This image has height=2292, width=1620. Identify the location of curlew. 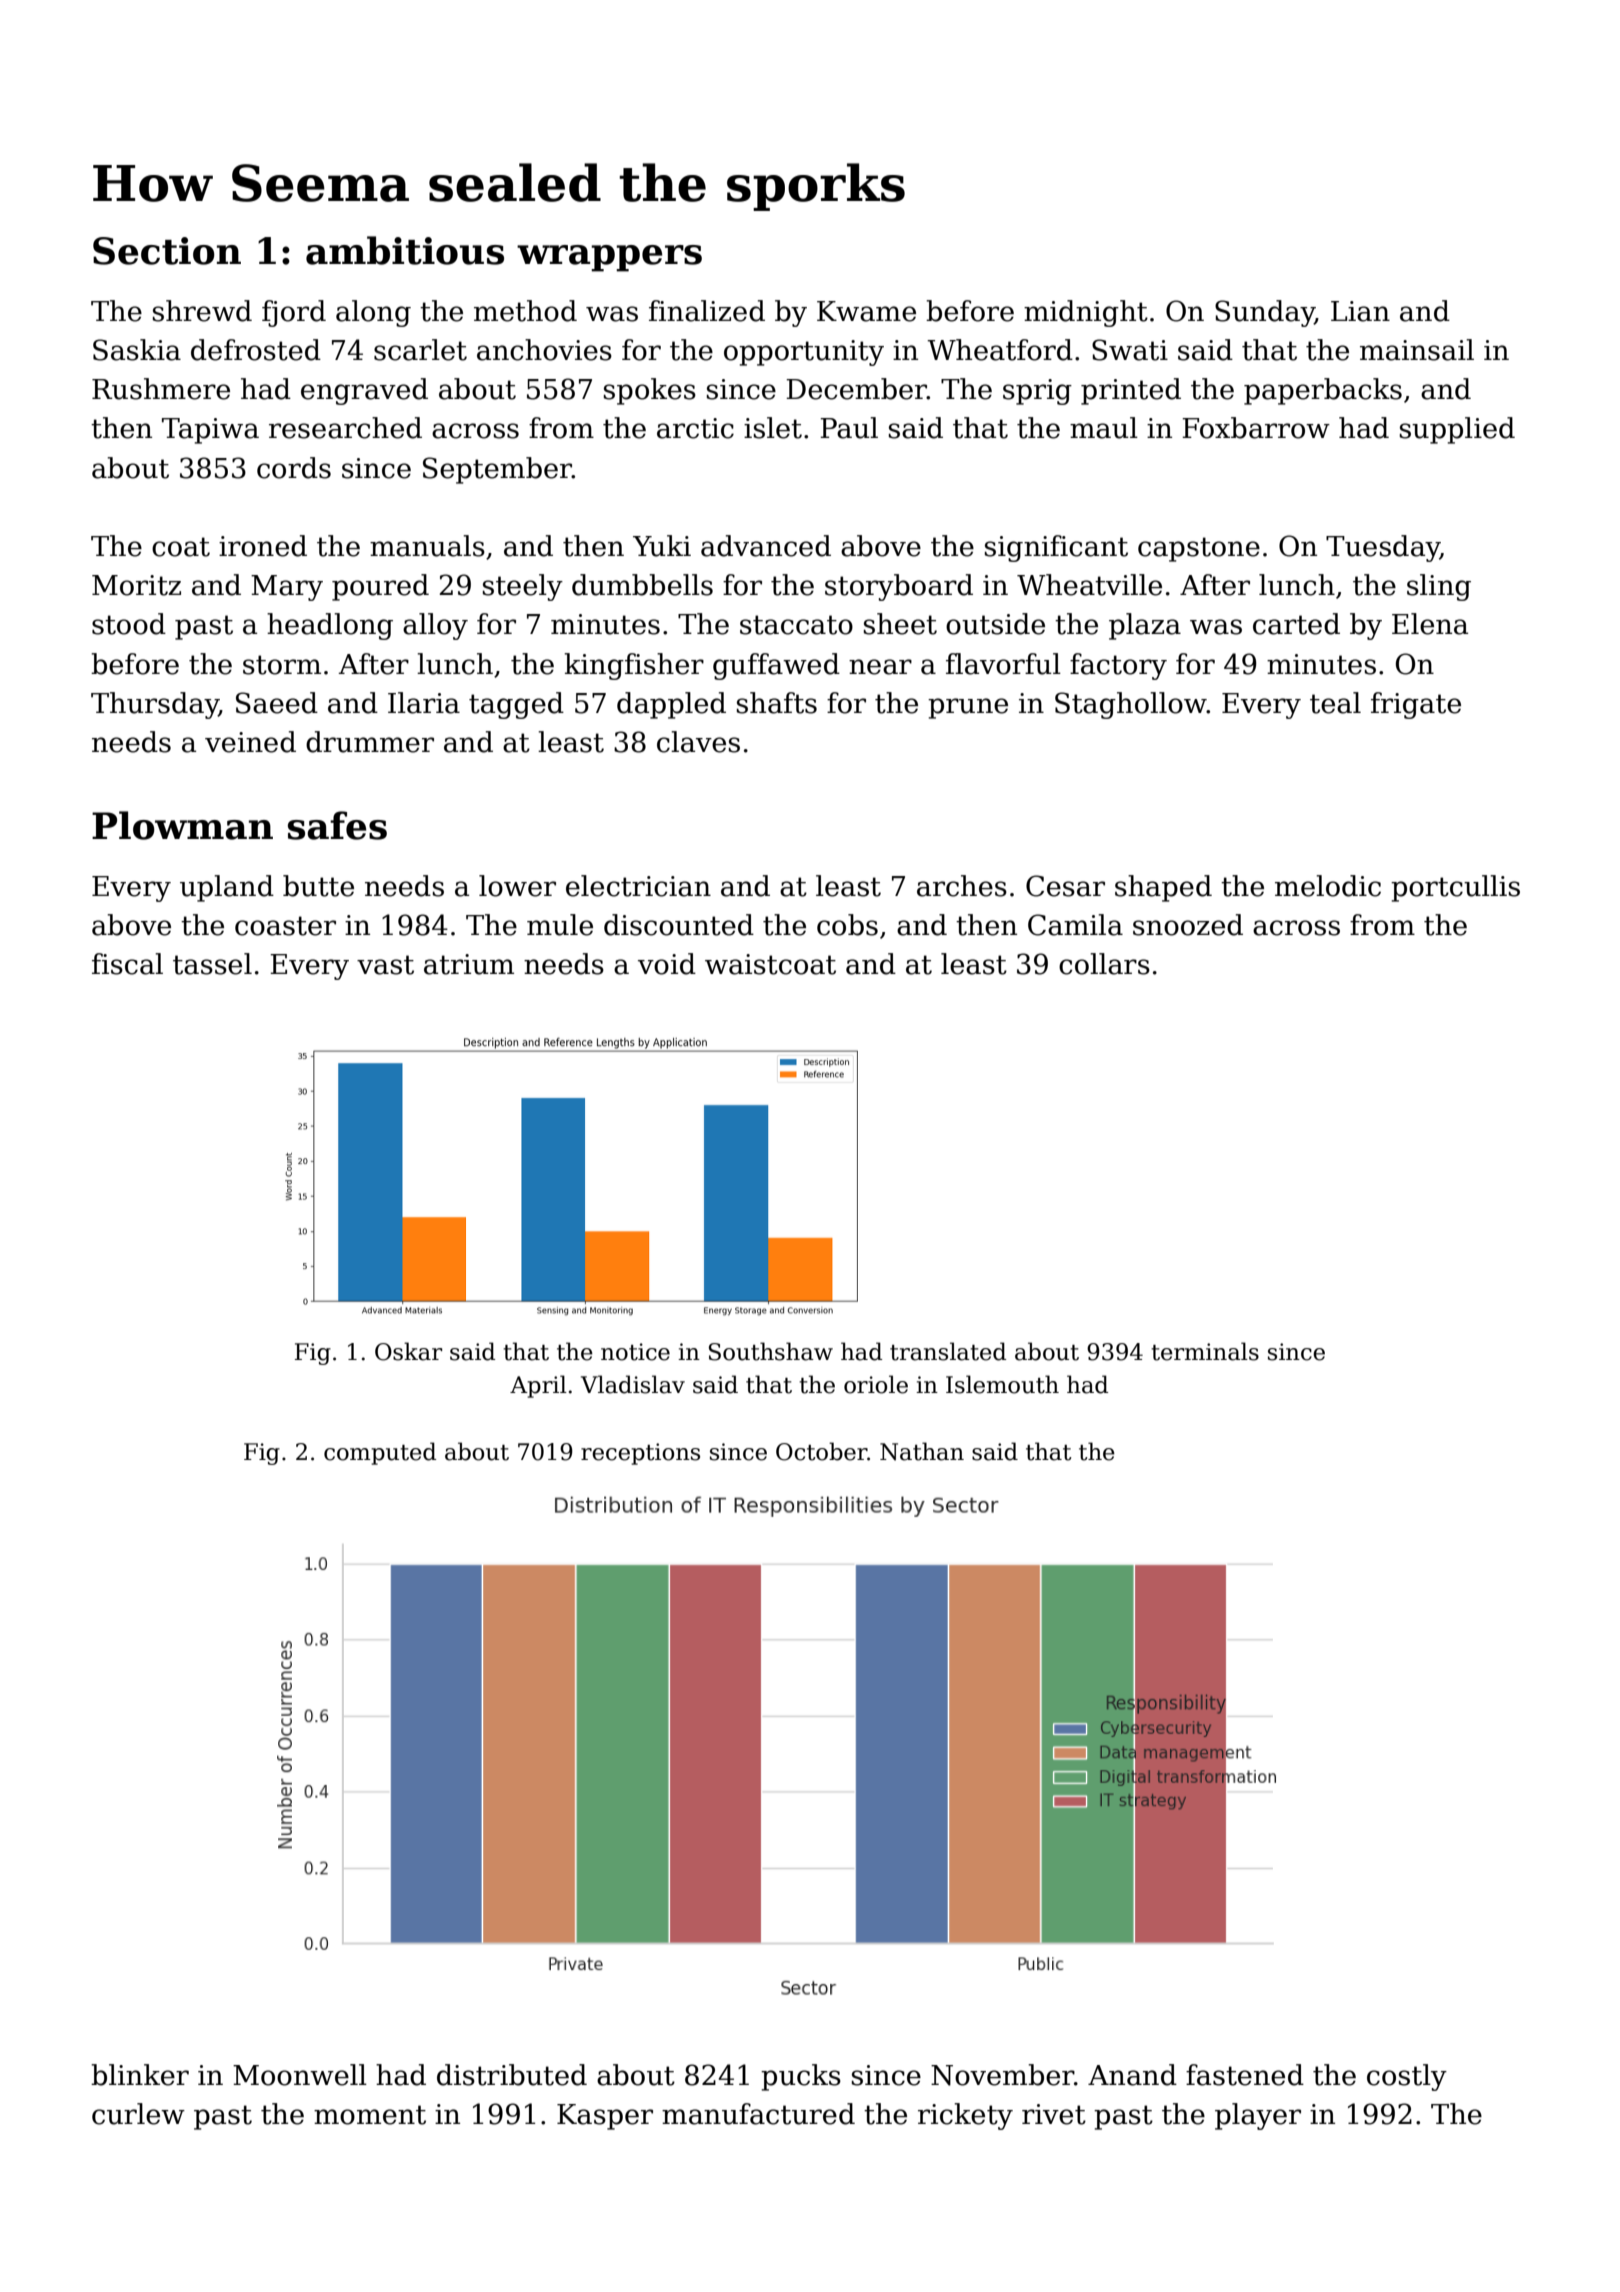
(138, 2114).
